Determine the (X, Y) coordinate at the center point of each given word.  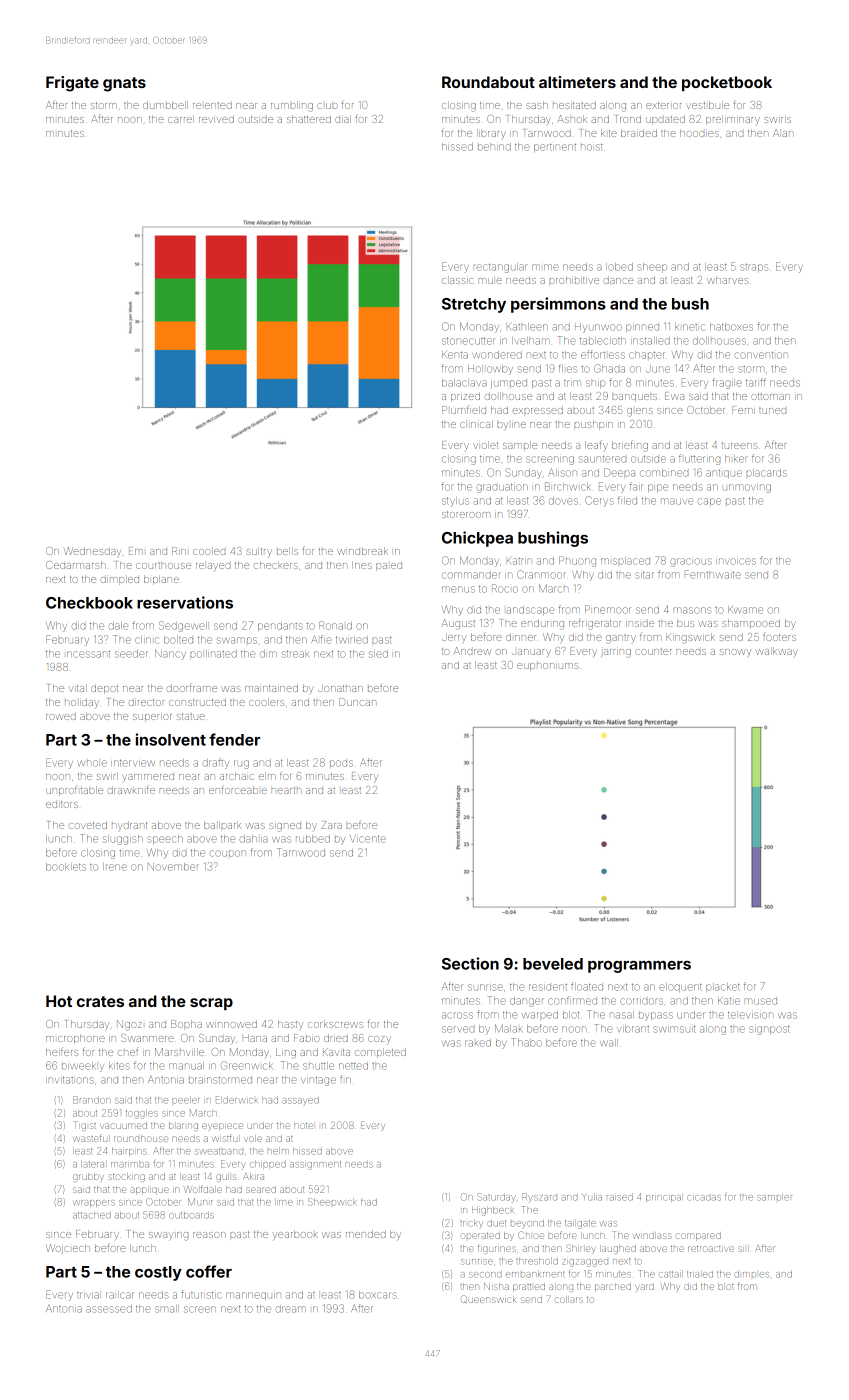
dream (291, 1309)
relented (212, 105)
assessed (109, 1309)
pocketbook (727, 83)
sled (379, 654)
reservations (185, 602)
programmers (639, 967)
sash (537, 105)
